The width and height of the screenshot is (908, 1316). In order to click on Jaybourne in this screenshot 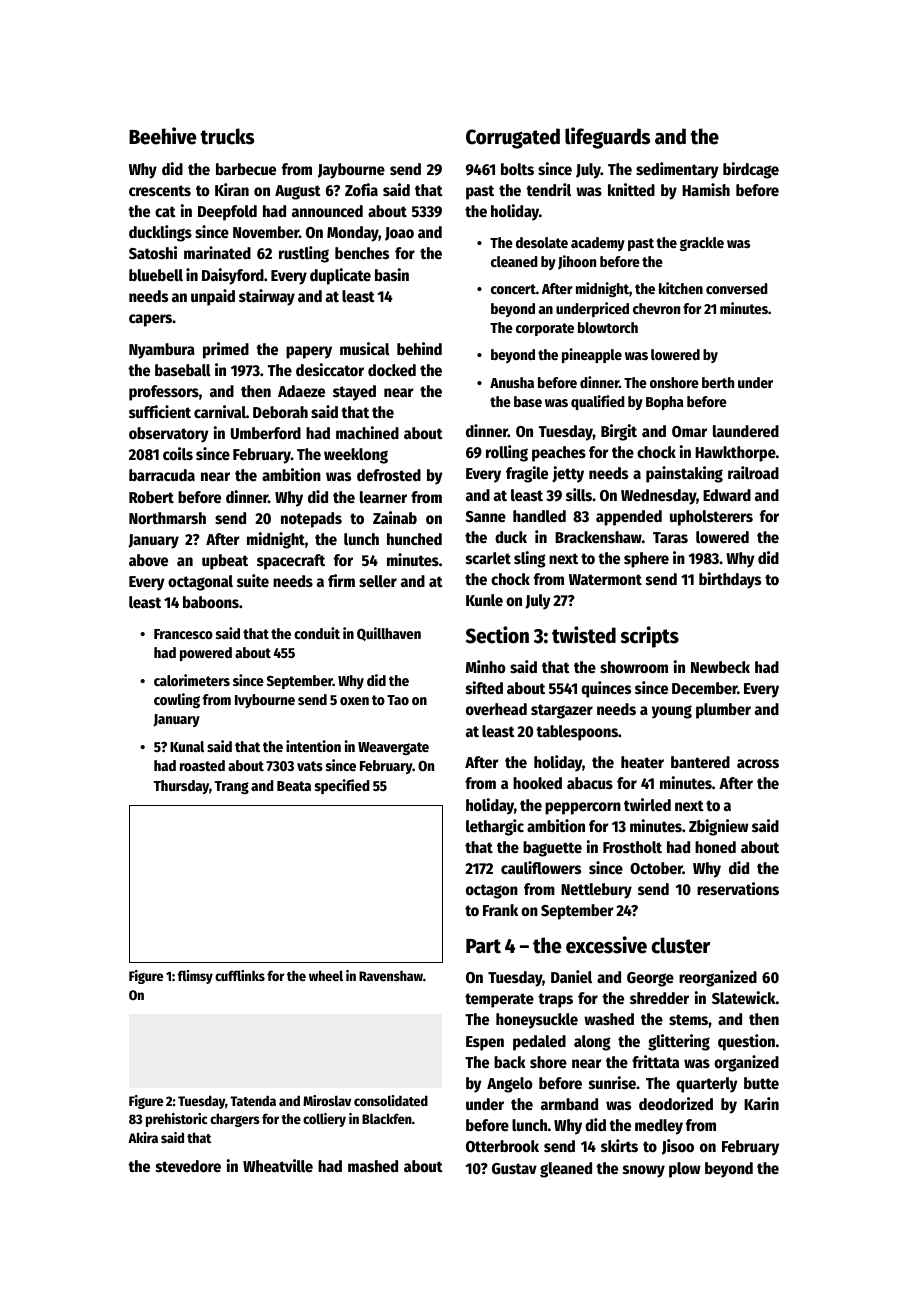, I will do `click(351, 171)`.
